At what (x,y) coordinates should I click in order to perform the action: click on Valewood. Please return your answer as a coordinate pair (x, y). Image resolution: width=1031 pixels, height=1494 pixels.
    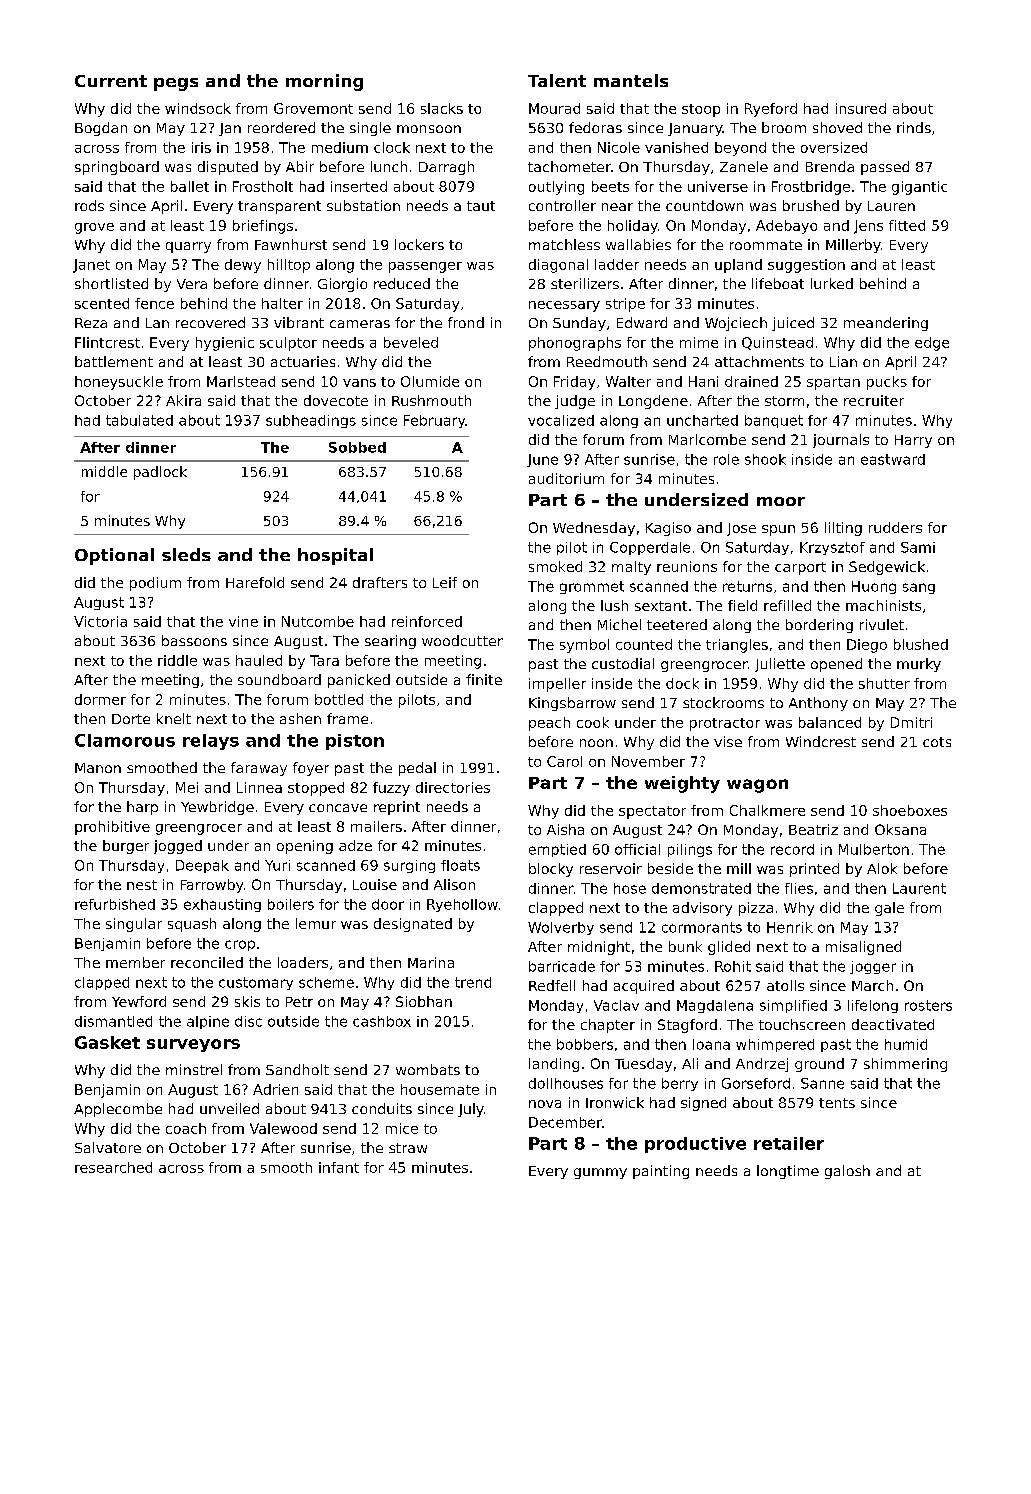
    Looking at the image, I should click on (283, 1128).
